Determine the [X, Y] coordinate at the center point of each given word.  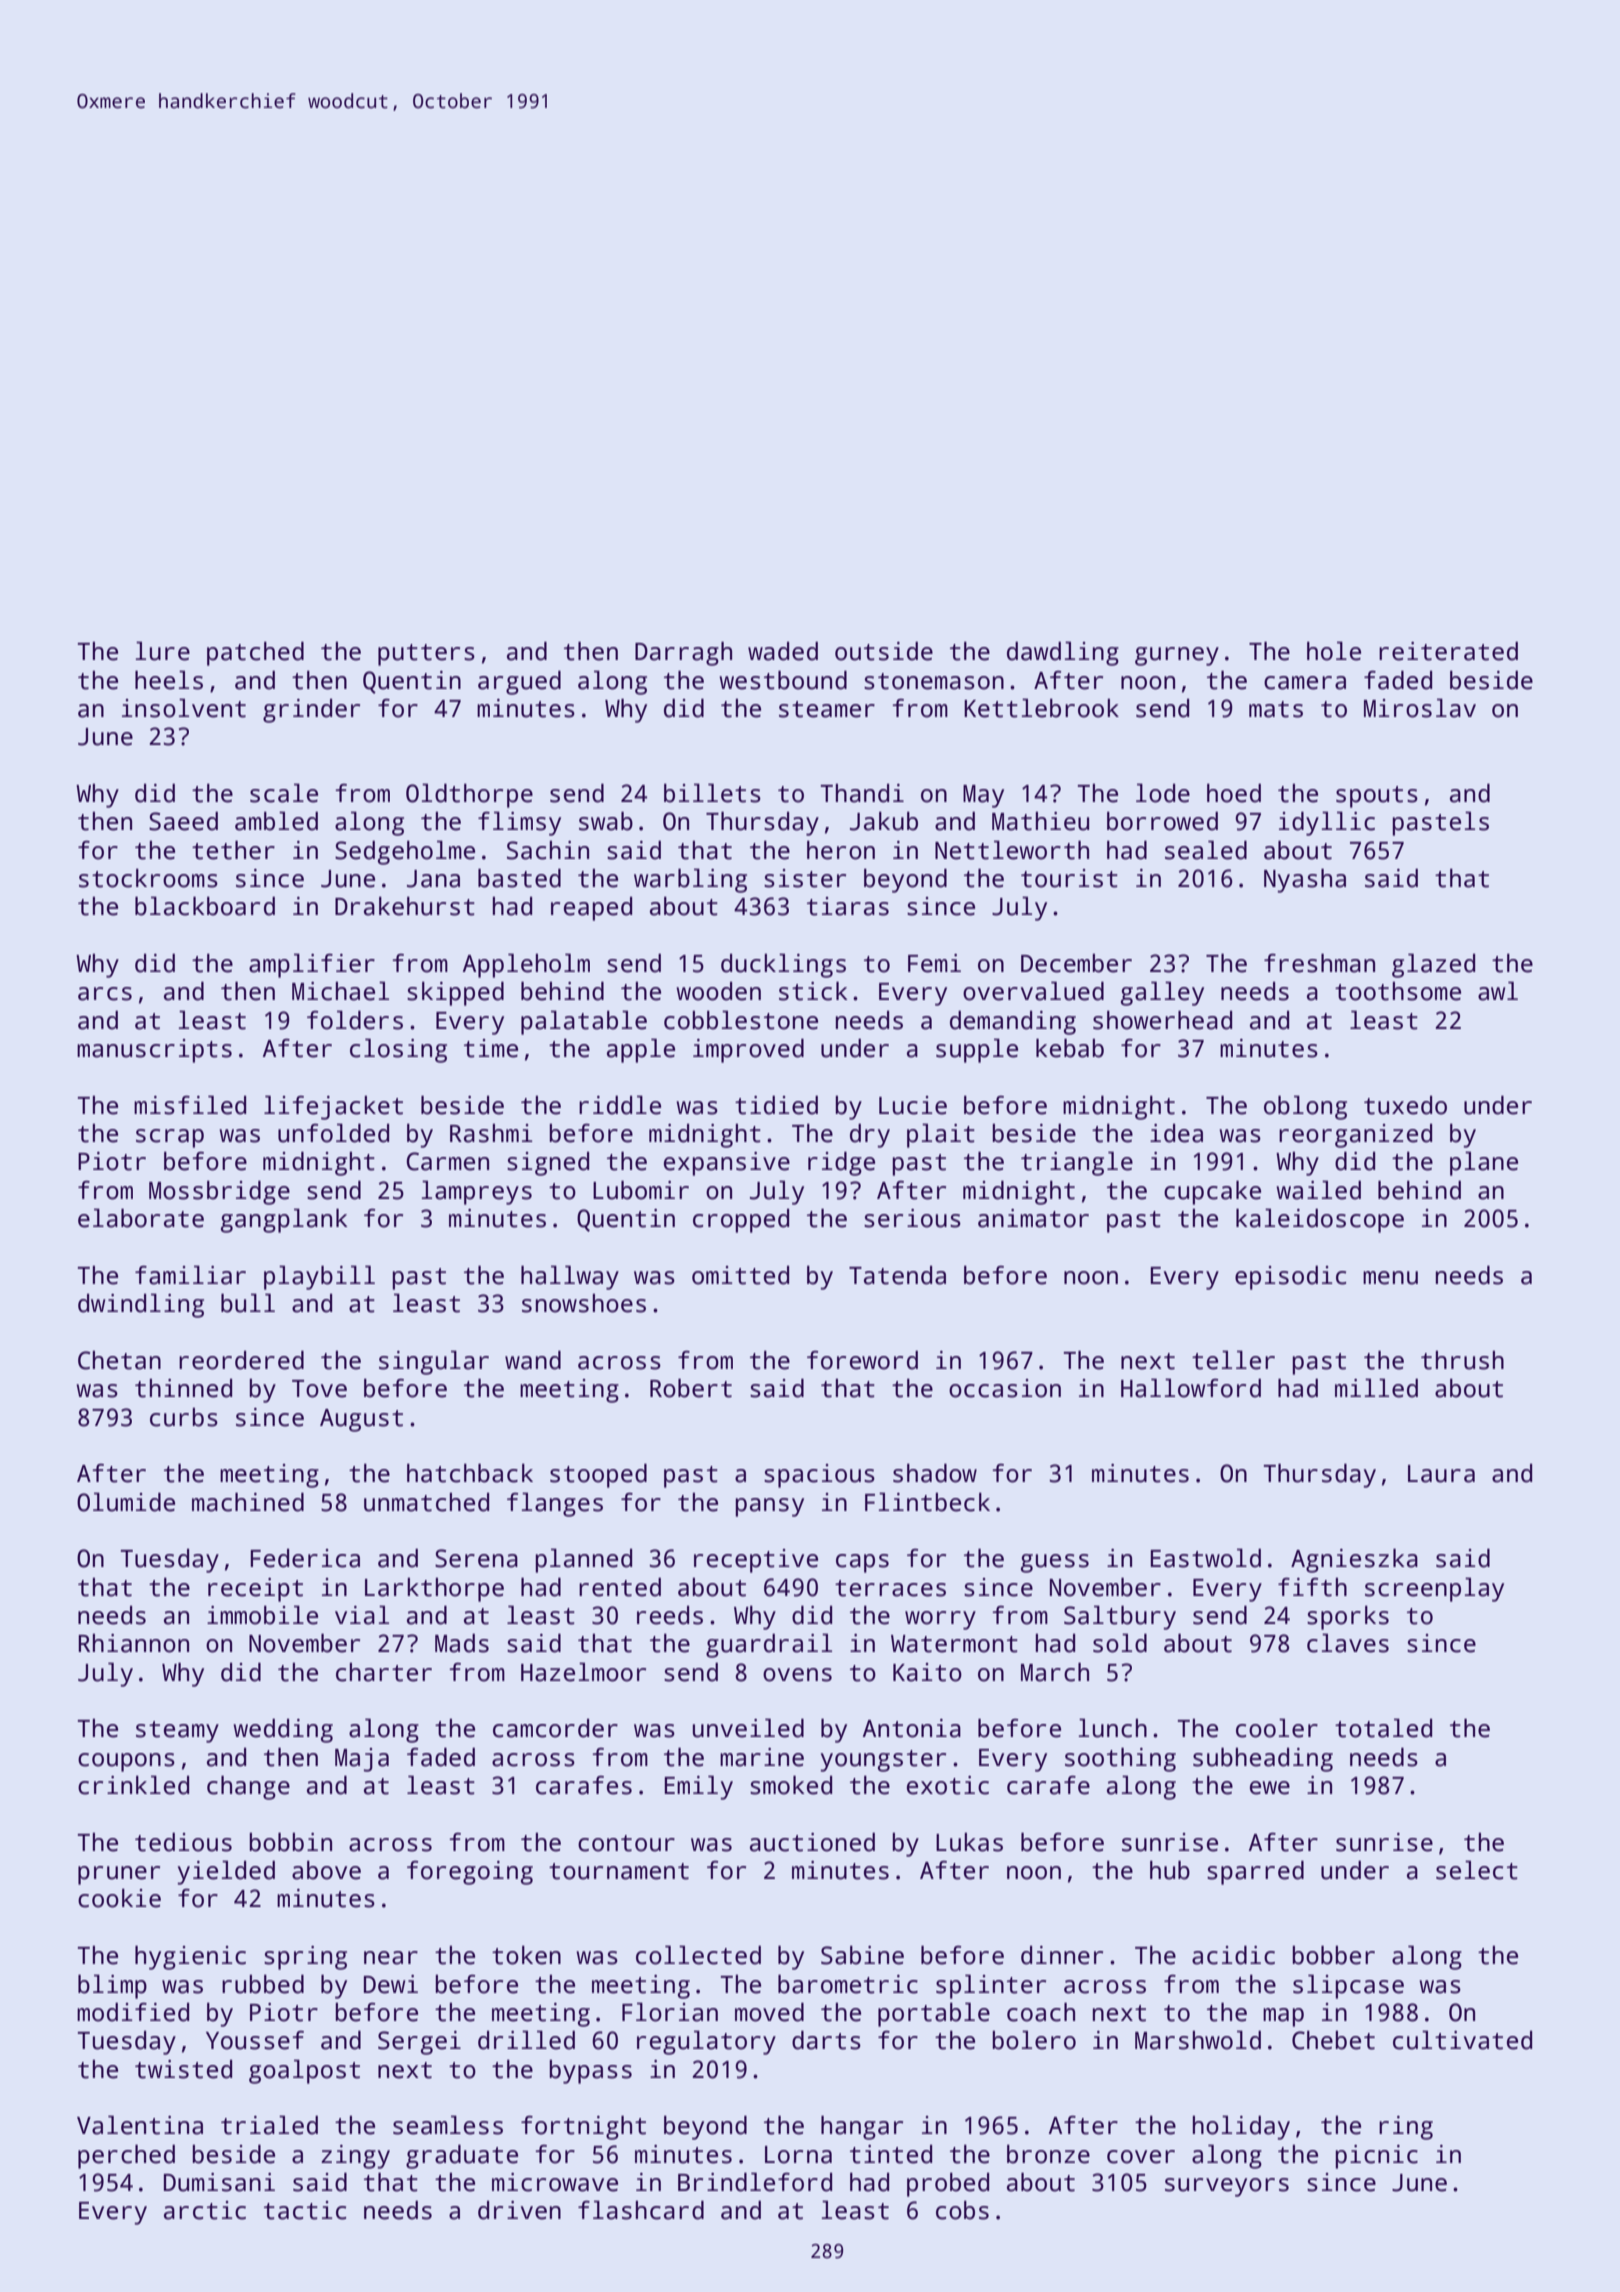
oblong [1305, 1107]
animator [1033, 1218]
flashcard [641, 2210]
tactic [305, 2210]
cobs [962, 2210]
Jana [433, 879]
